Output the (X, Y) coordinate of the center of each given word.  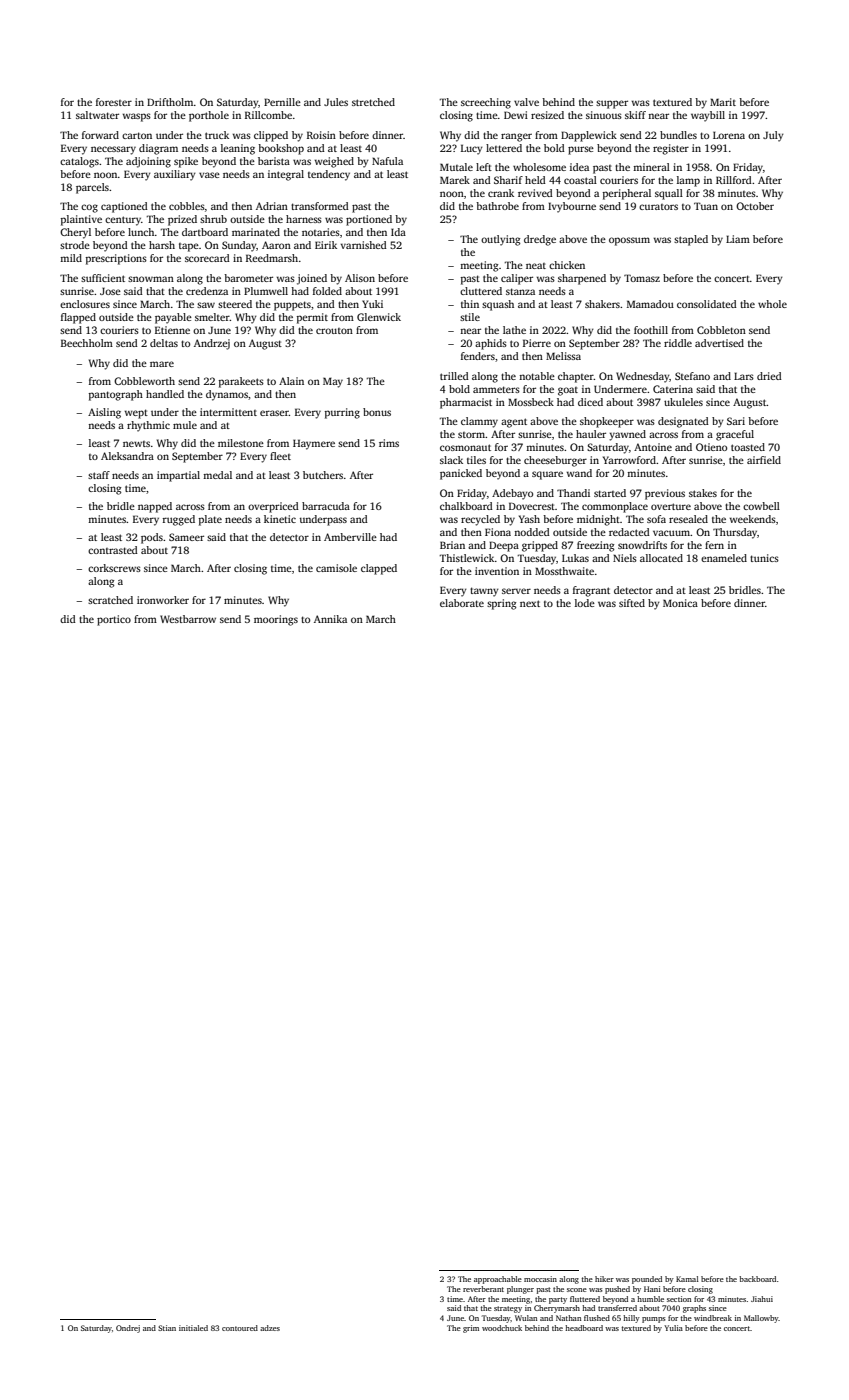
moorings (276, 620)
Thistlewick (467, 558)
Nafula (387, 161)
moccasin (540, 1279)
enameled (724, 558)
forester (114, 102)
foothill (651, 330)
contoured (240, 1328)
